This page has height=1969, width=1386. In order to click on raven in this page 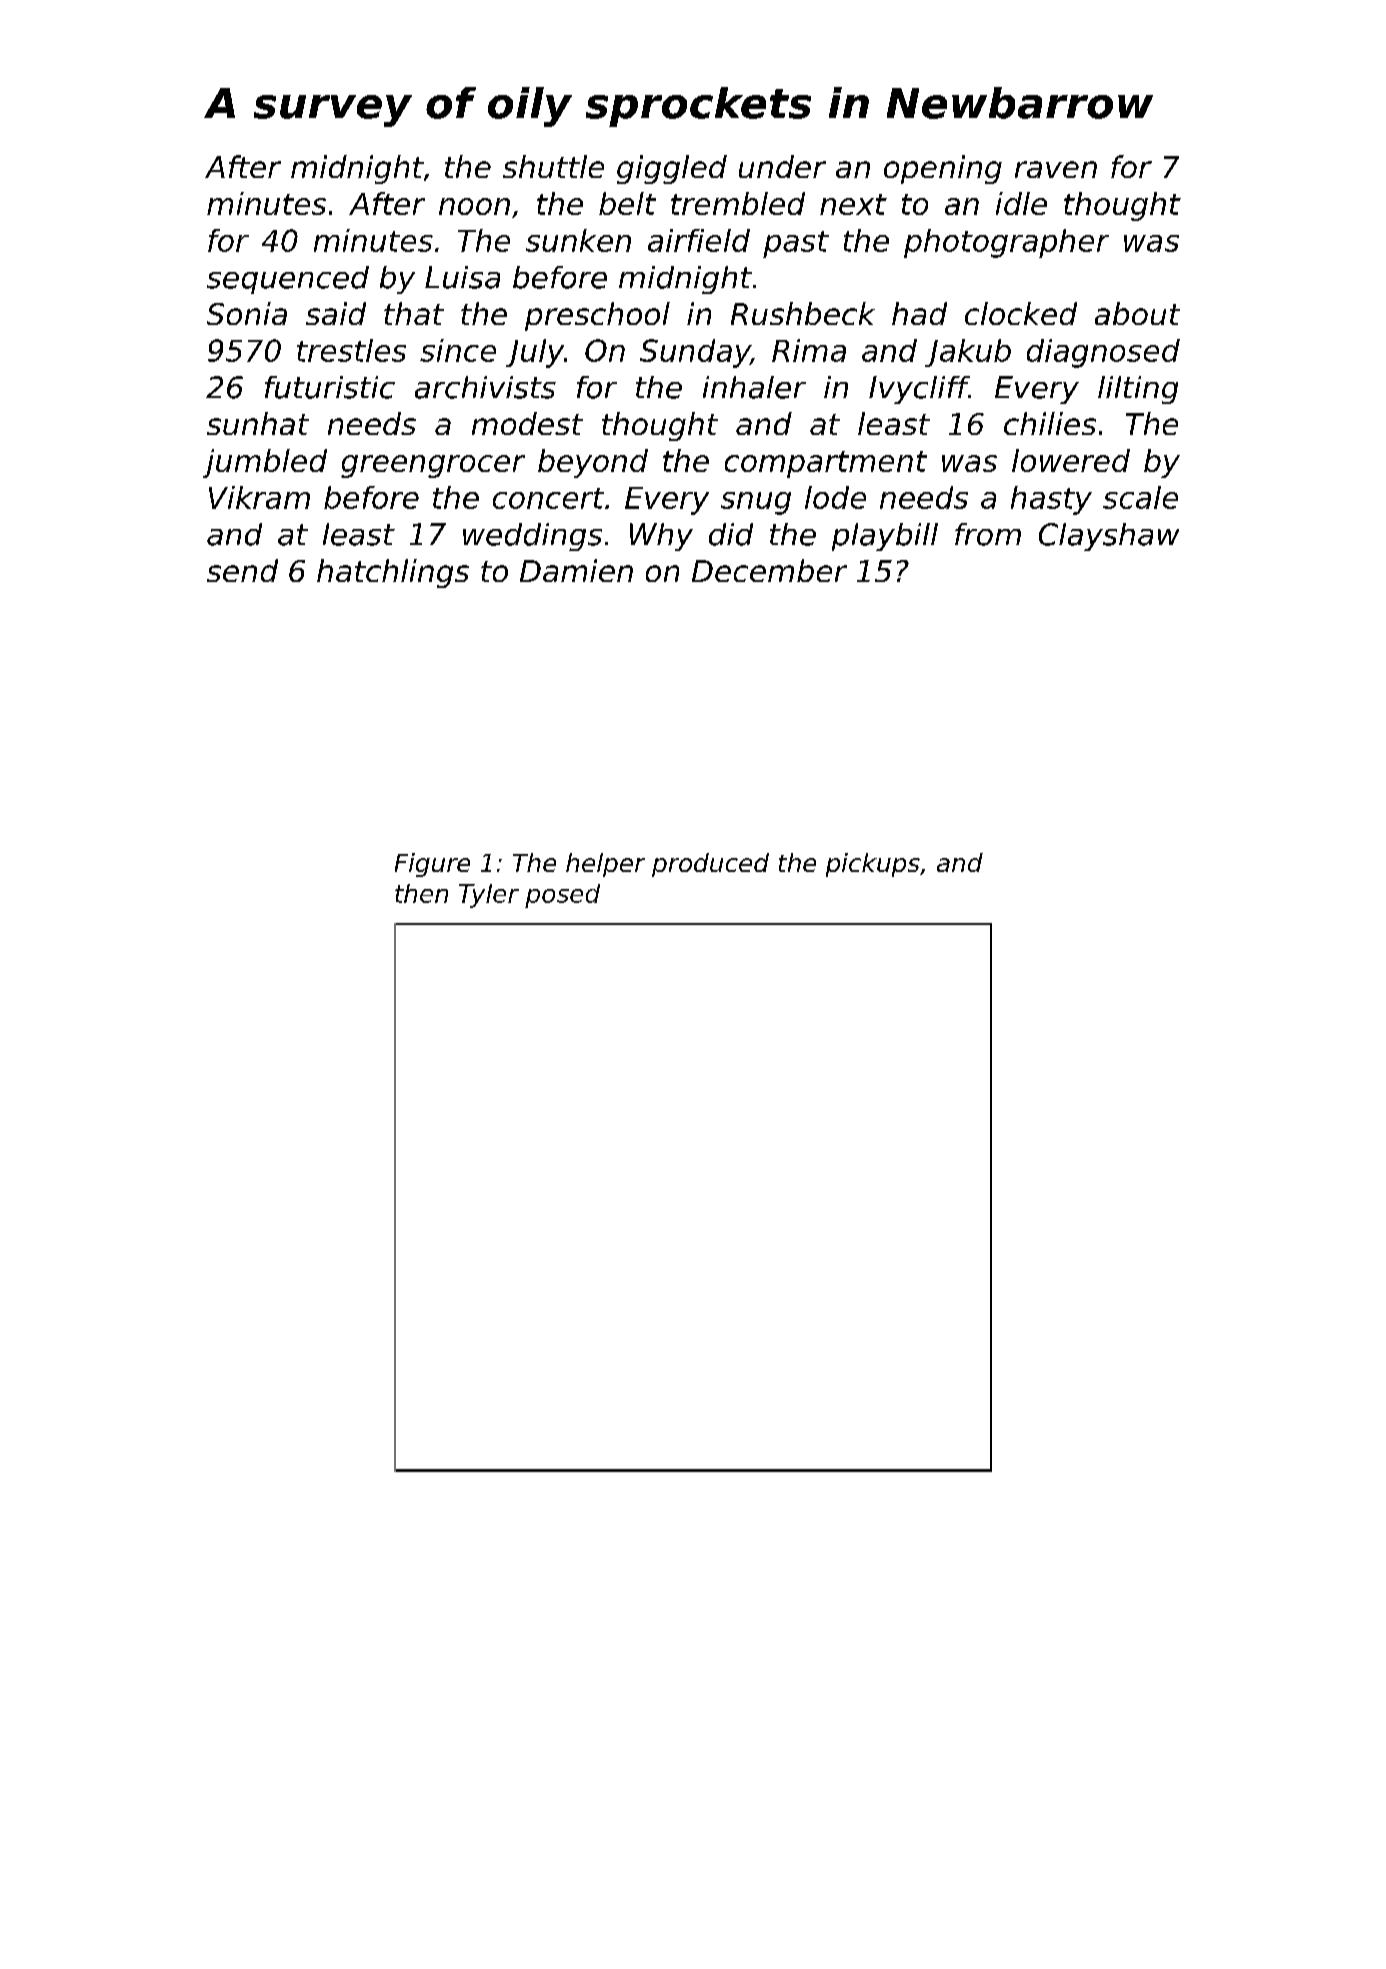, I will do `click(1056, 169)`.
